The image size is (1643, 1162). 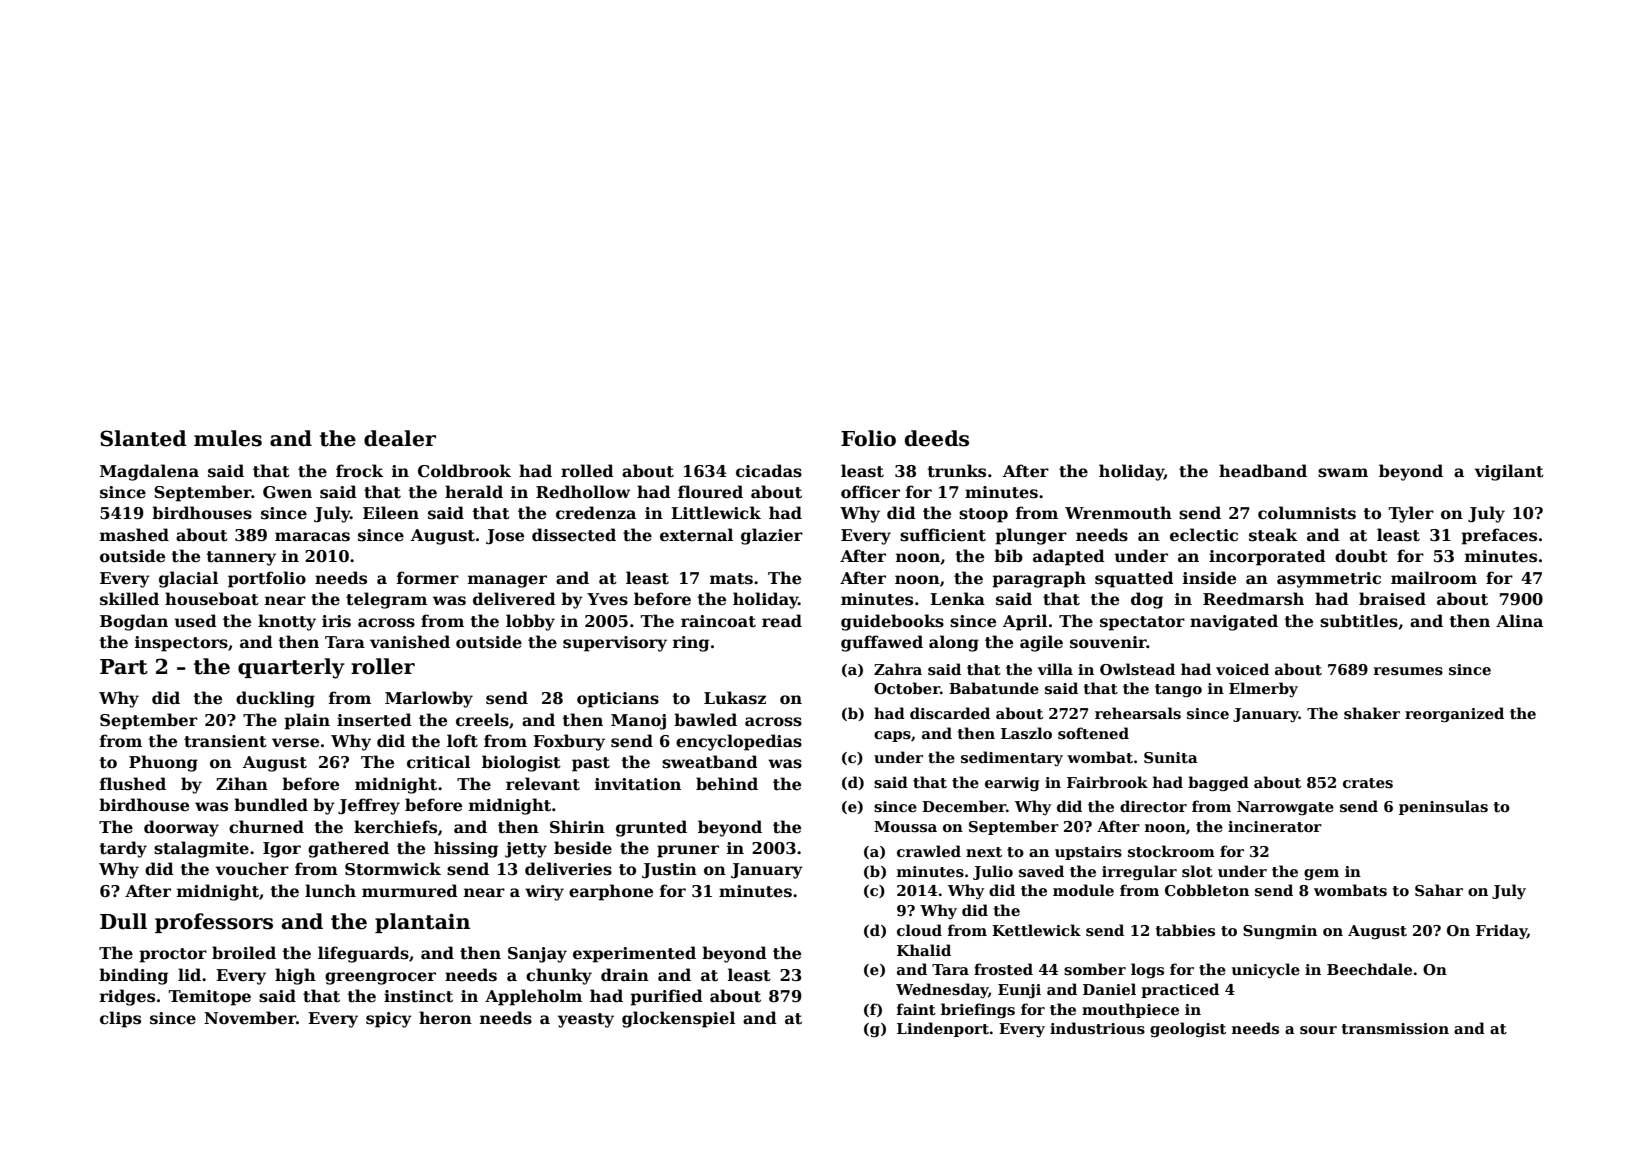 What do you see at coordinates (1501, 931) in the document?
I see `Friday` at bounding box center [1501, 931].
